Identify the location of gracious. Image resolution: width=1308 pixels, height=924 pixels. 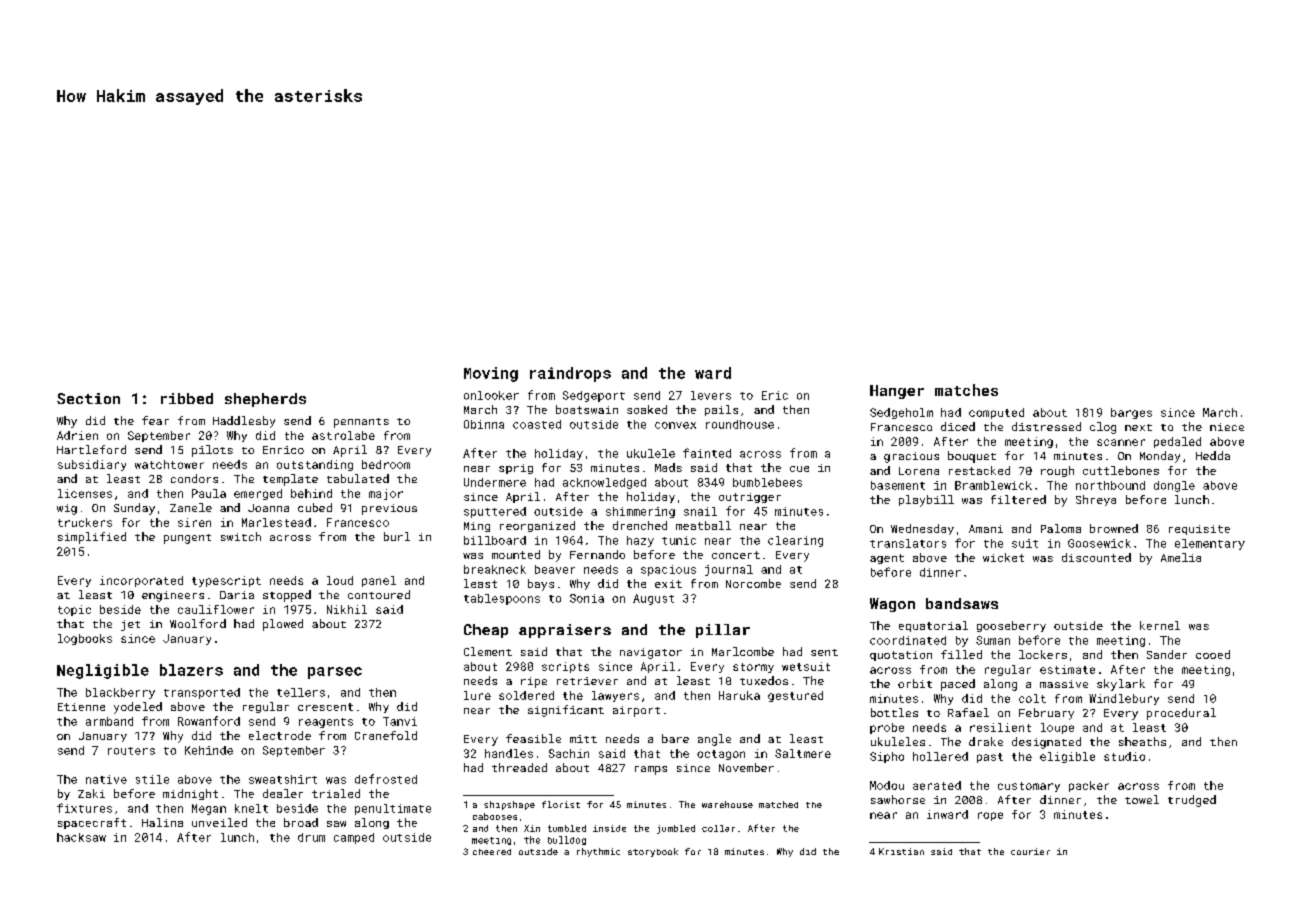
(911, 457).
